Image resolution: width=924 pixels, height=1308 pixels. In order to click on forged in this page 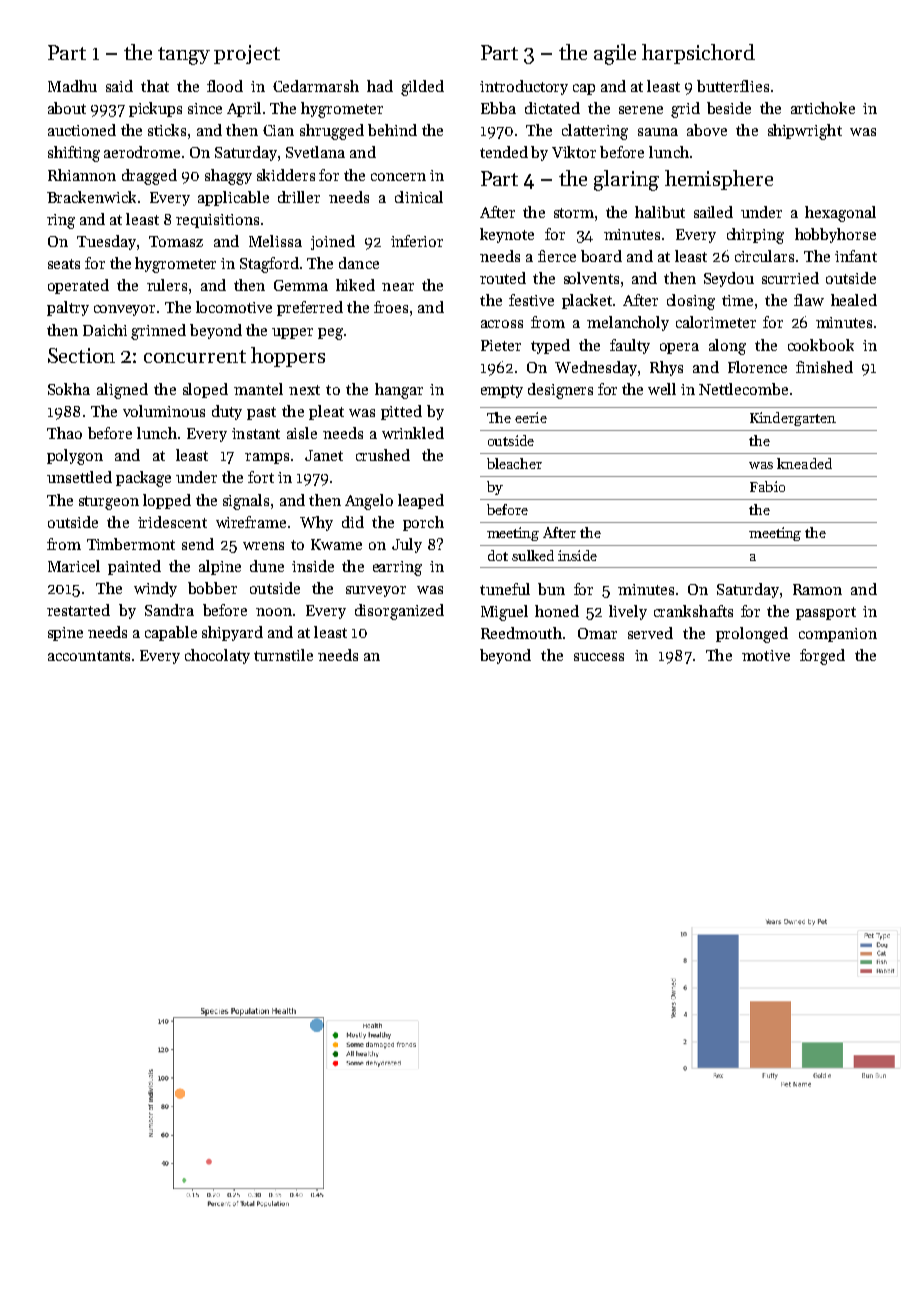, I will do `click(822, 657)`.
